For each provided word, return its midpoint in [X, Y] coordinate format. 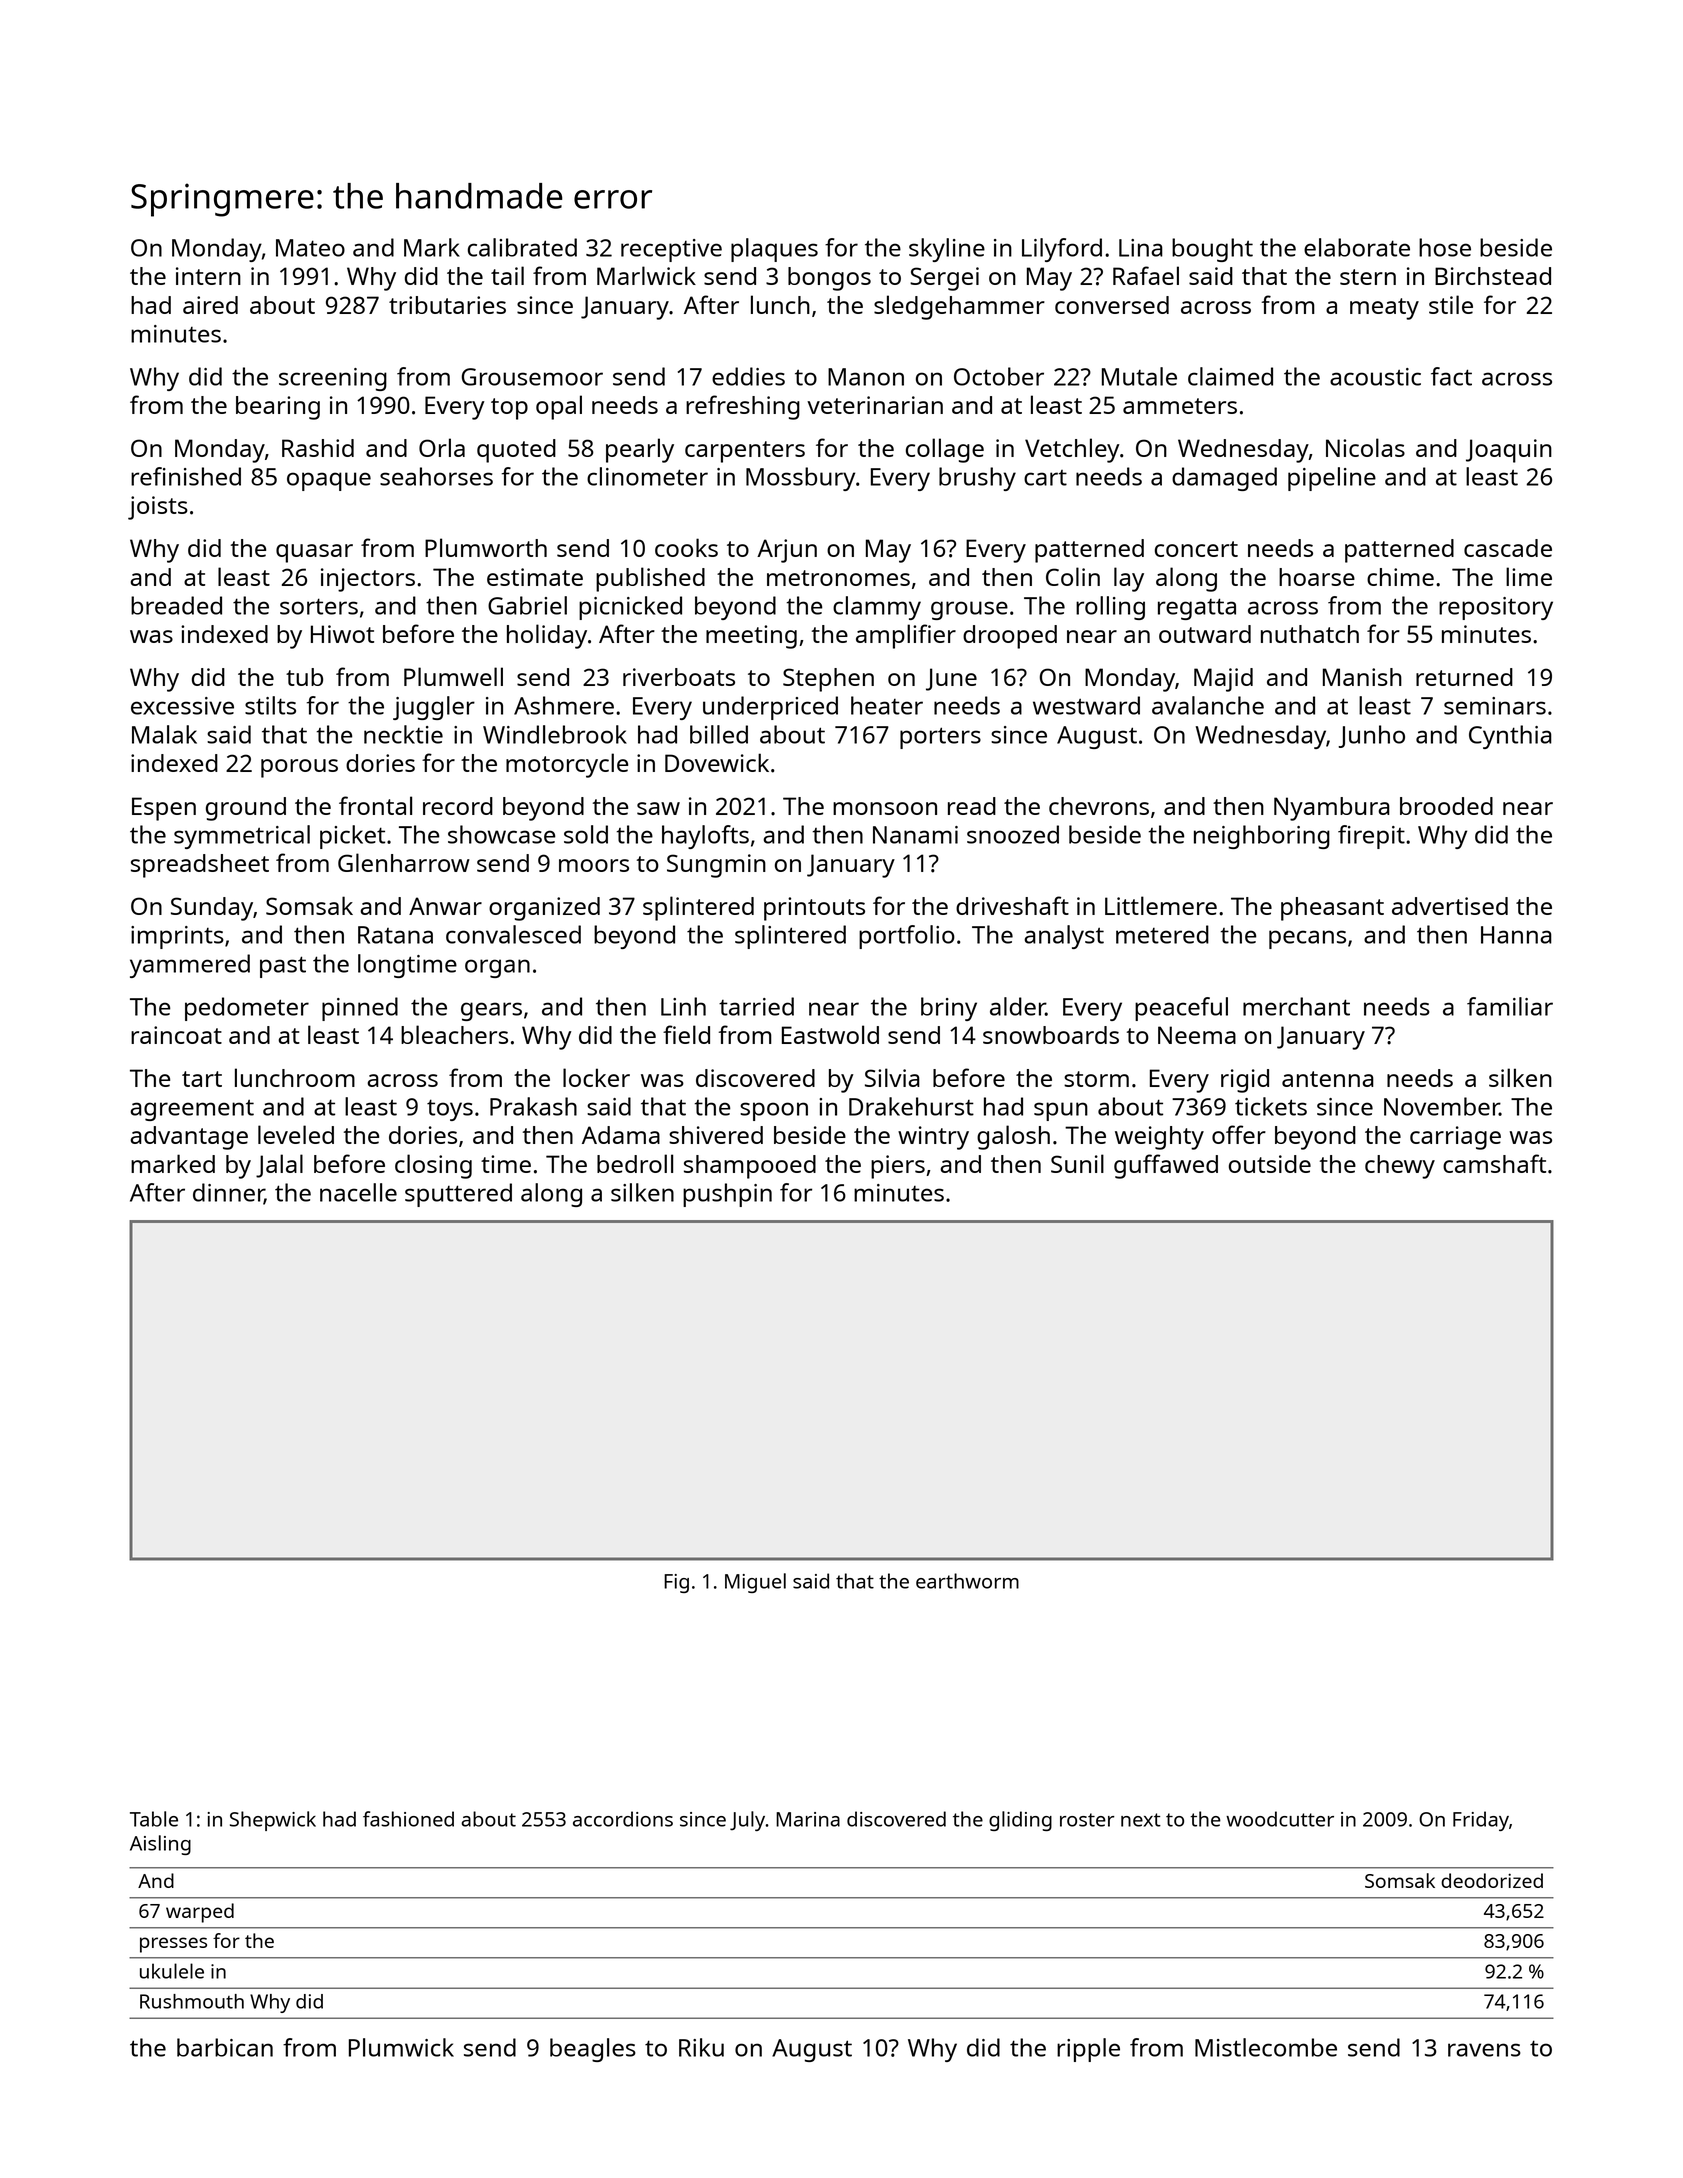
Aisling [160, 1845]
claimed [1230, 376]
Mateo [310, 248]
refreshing [743, 407]
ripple [1088, 2050]
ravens [1484, 2050]
